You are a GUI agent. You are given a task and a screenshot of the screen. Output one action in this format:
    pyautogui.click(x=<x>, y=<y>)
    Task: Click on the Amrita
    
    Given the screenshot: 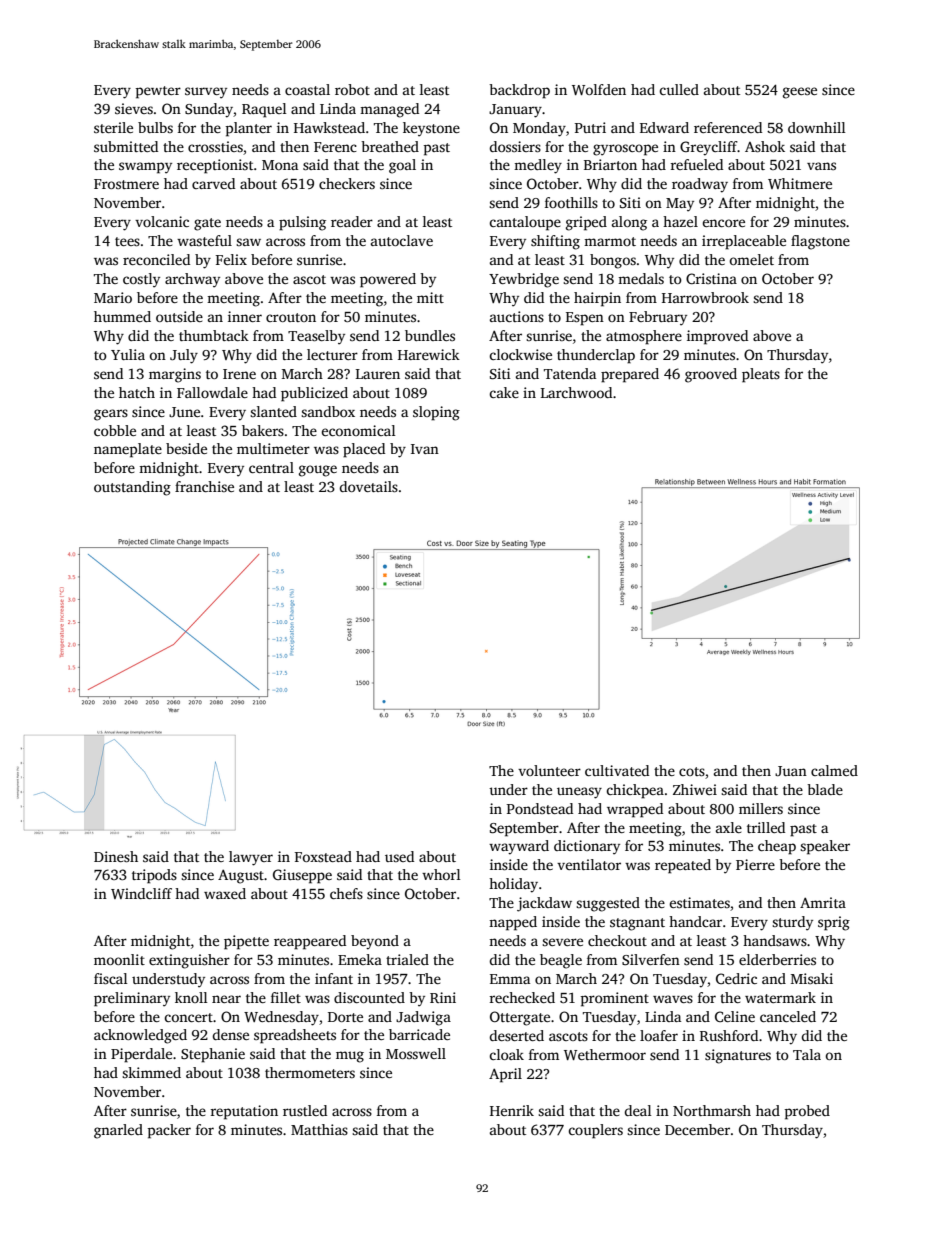 What is the action you would take?
    pyautogui.click(x=823, y=902)
